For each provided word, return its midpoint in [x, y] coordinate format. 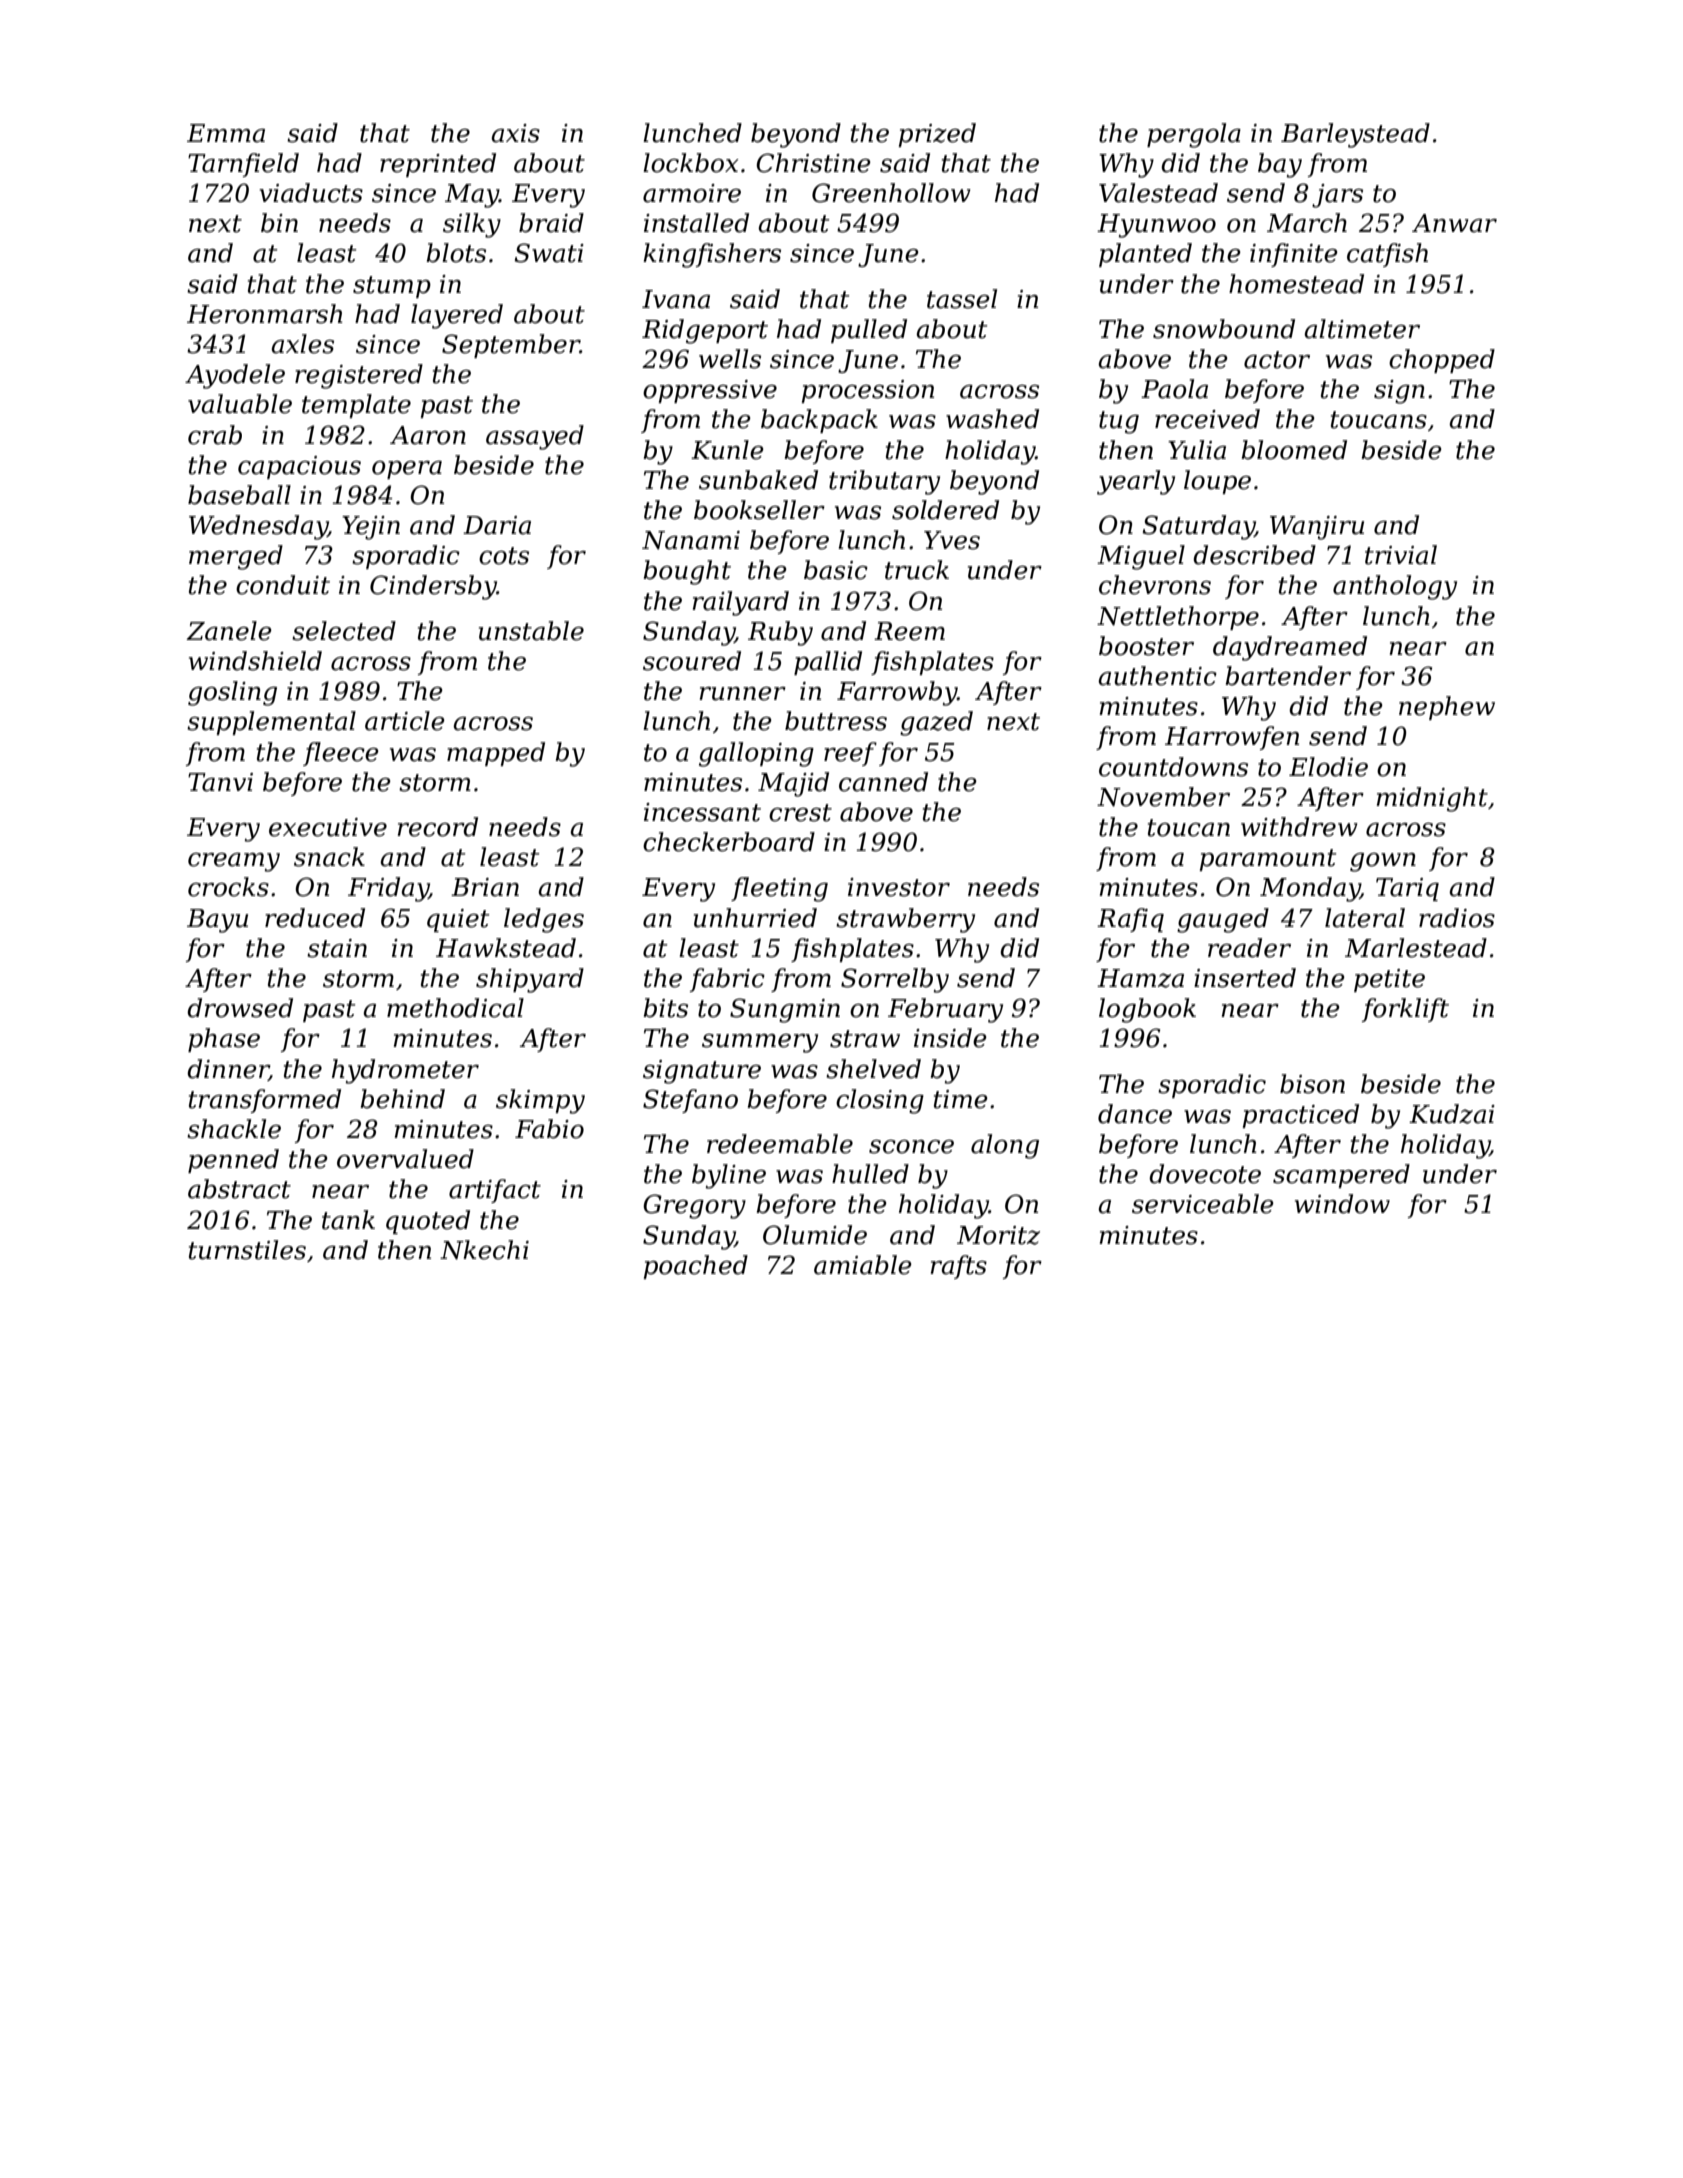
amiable [863, 1265]
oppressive [710, 391]
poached [696, 1267]
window [1342, 1204]
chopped [1442, 361]
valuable [240, 404]
